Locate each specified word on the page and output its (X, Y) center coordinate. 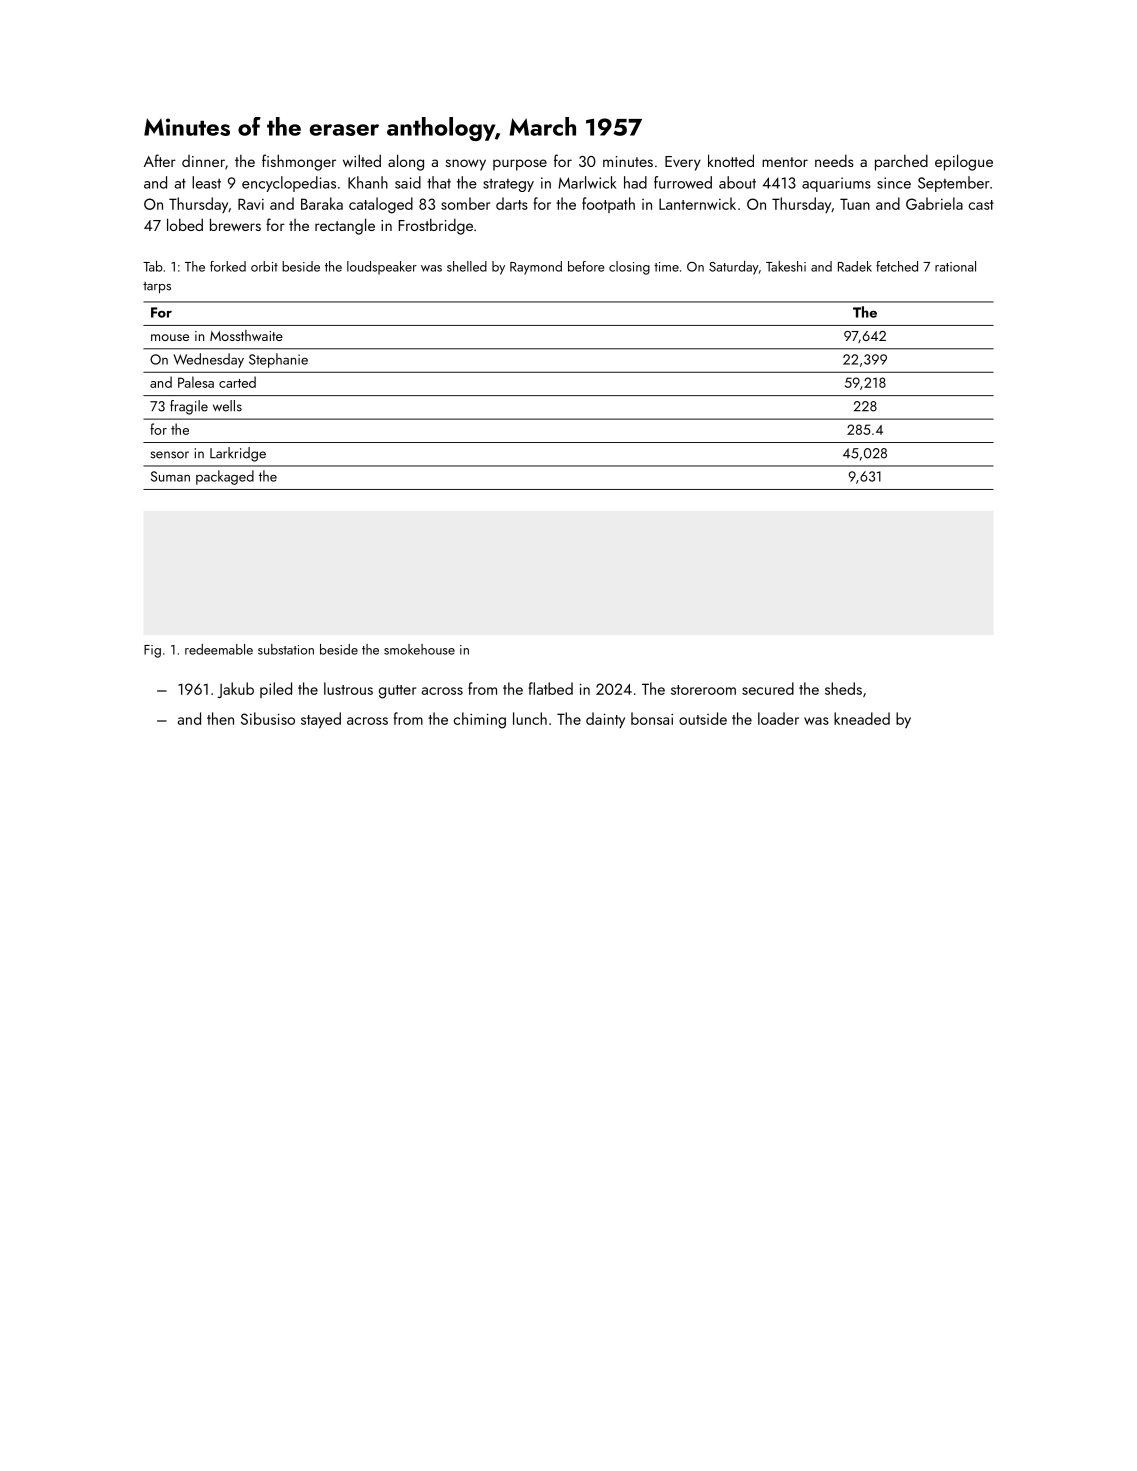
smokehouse (419, 649)
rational (955, 266)
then (220, 718)
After (160, 160)
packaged (225, 477)
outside (703, 718)
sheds (843, 688)
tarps (157, 288)
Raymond (536, 268)
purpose (520, 165)
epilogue (964, 162)
